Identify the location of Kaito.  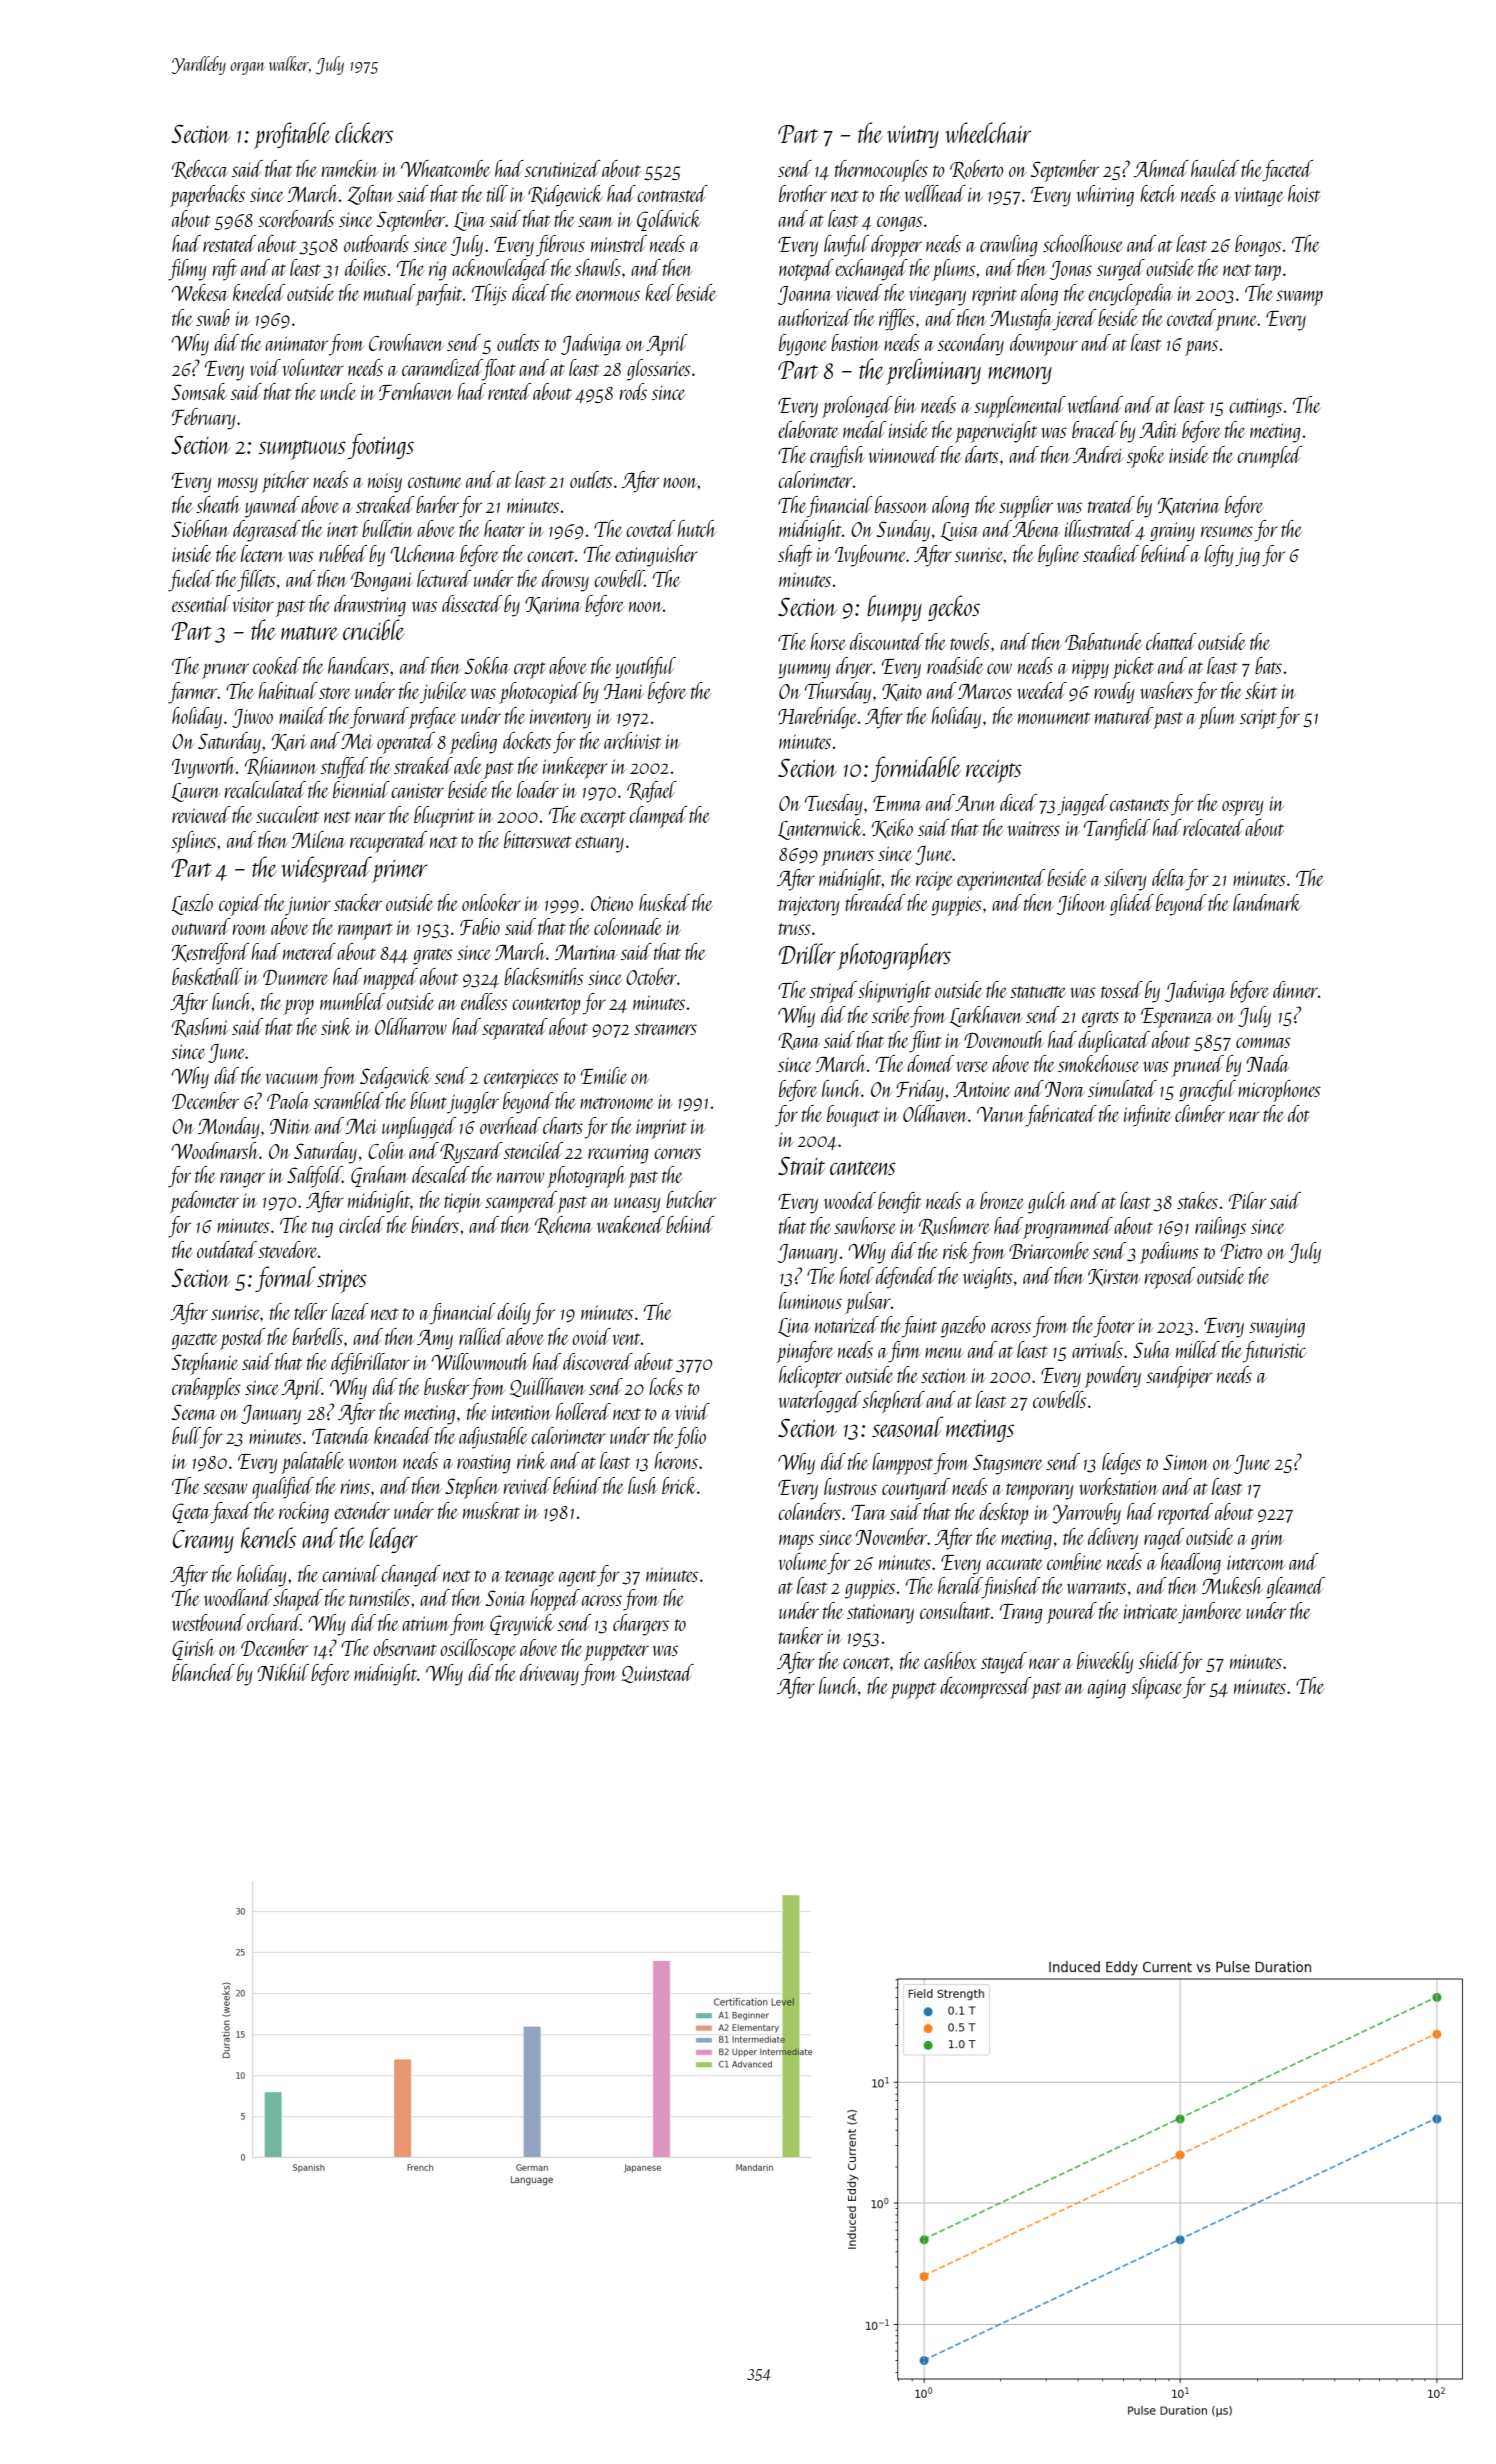
(902, 692).
